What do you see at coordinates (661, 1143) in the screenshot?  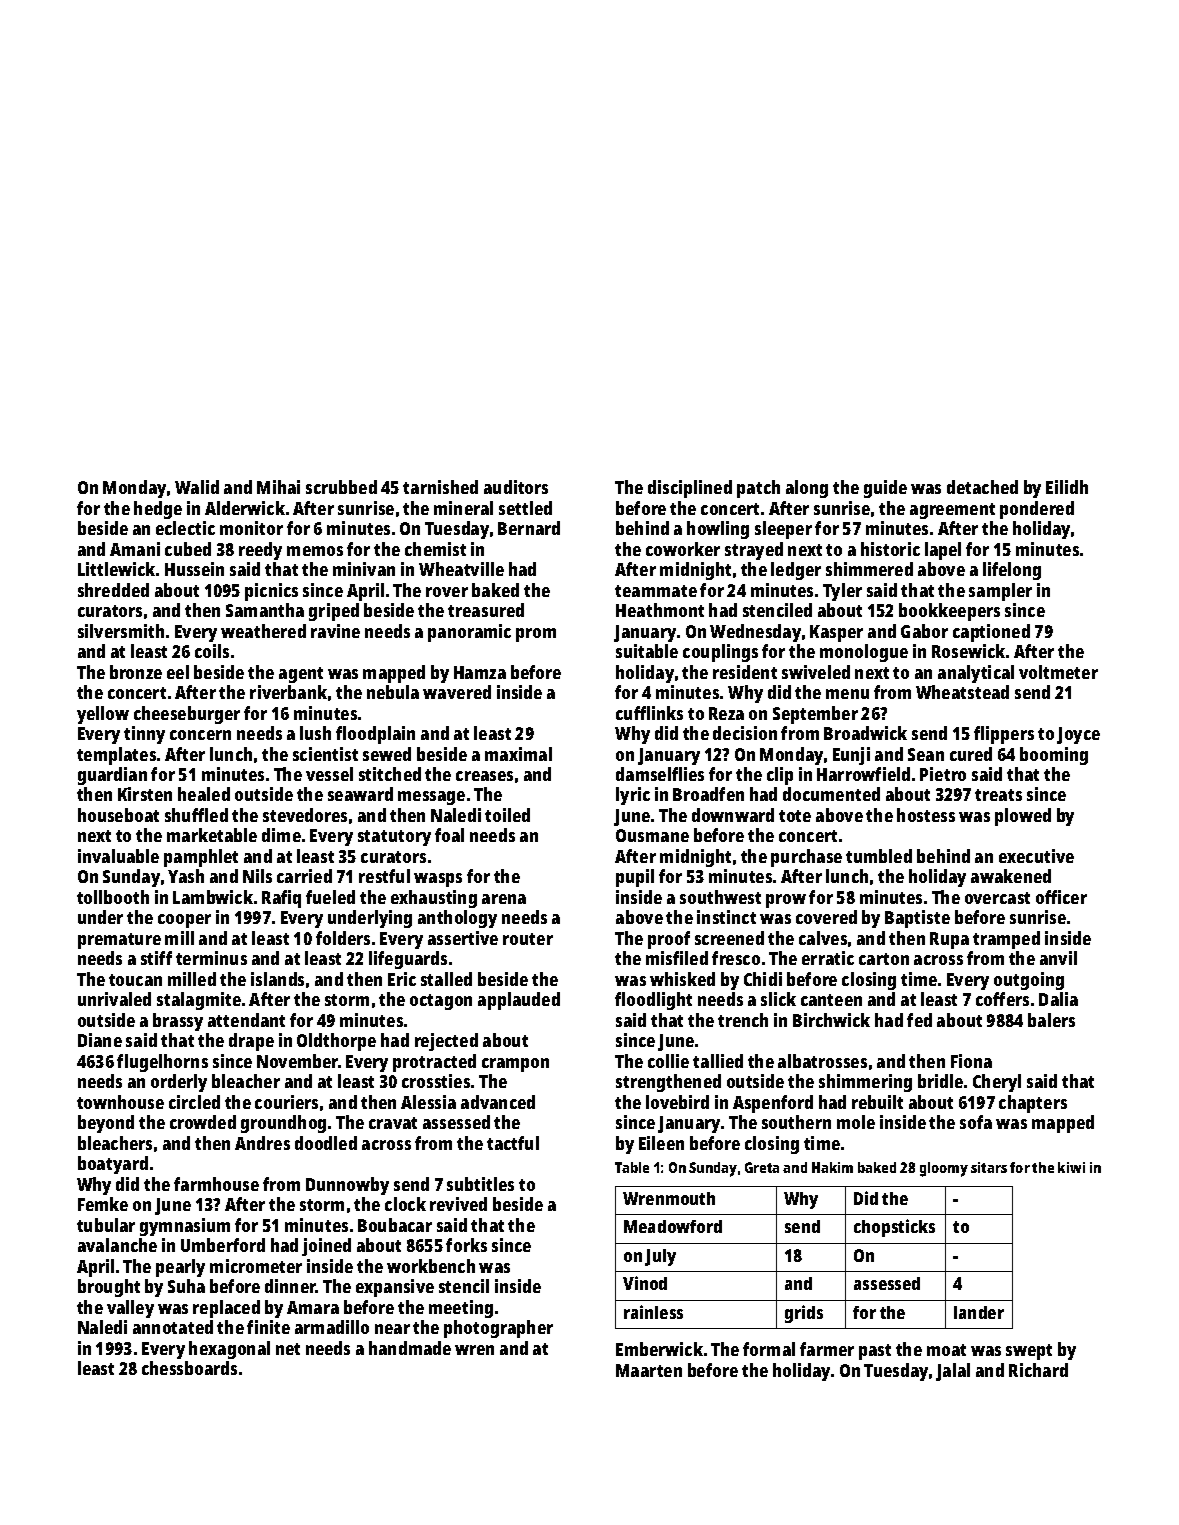 I see `Eileen` at bounding box center [661, 1143].
